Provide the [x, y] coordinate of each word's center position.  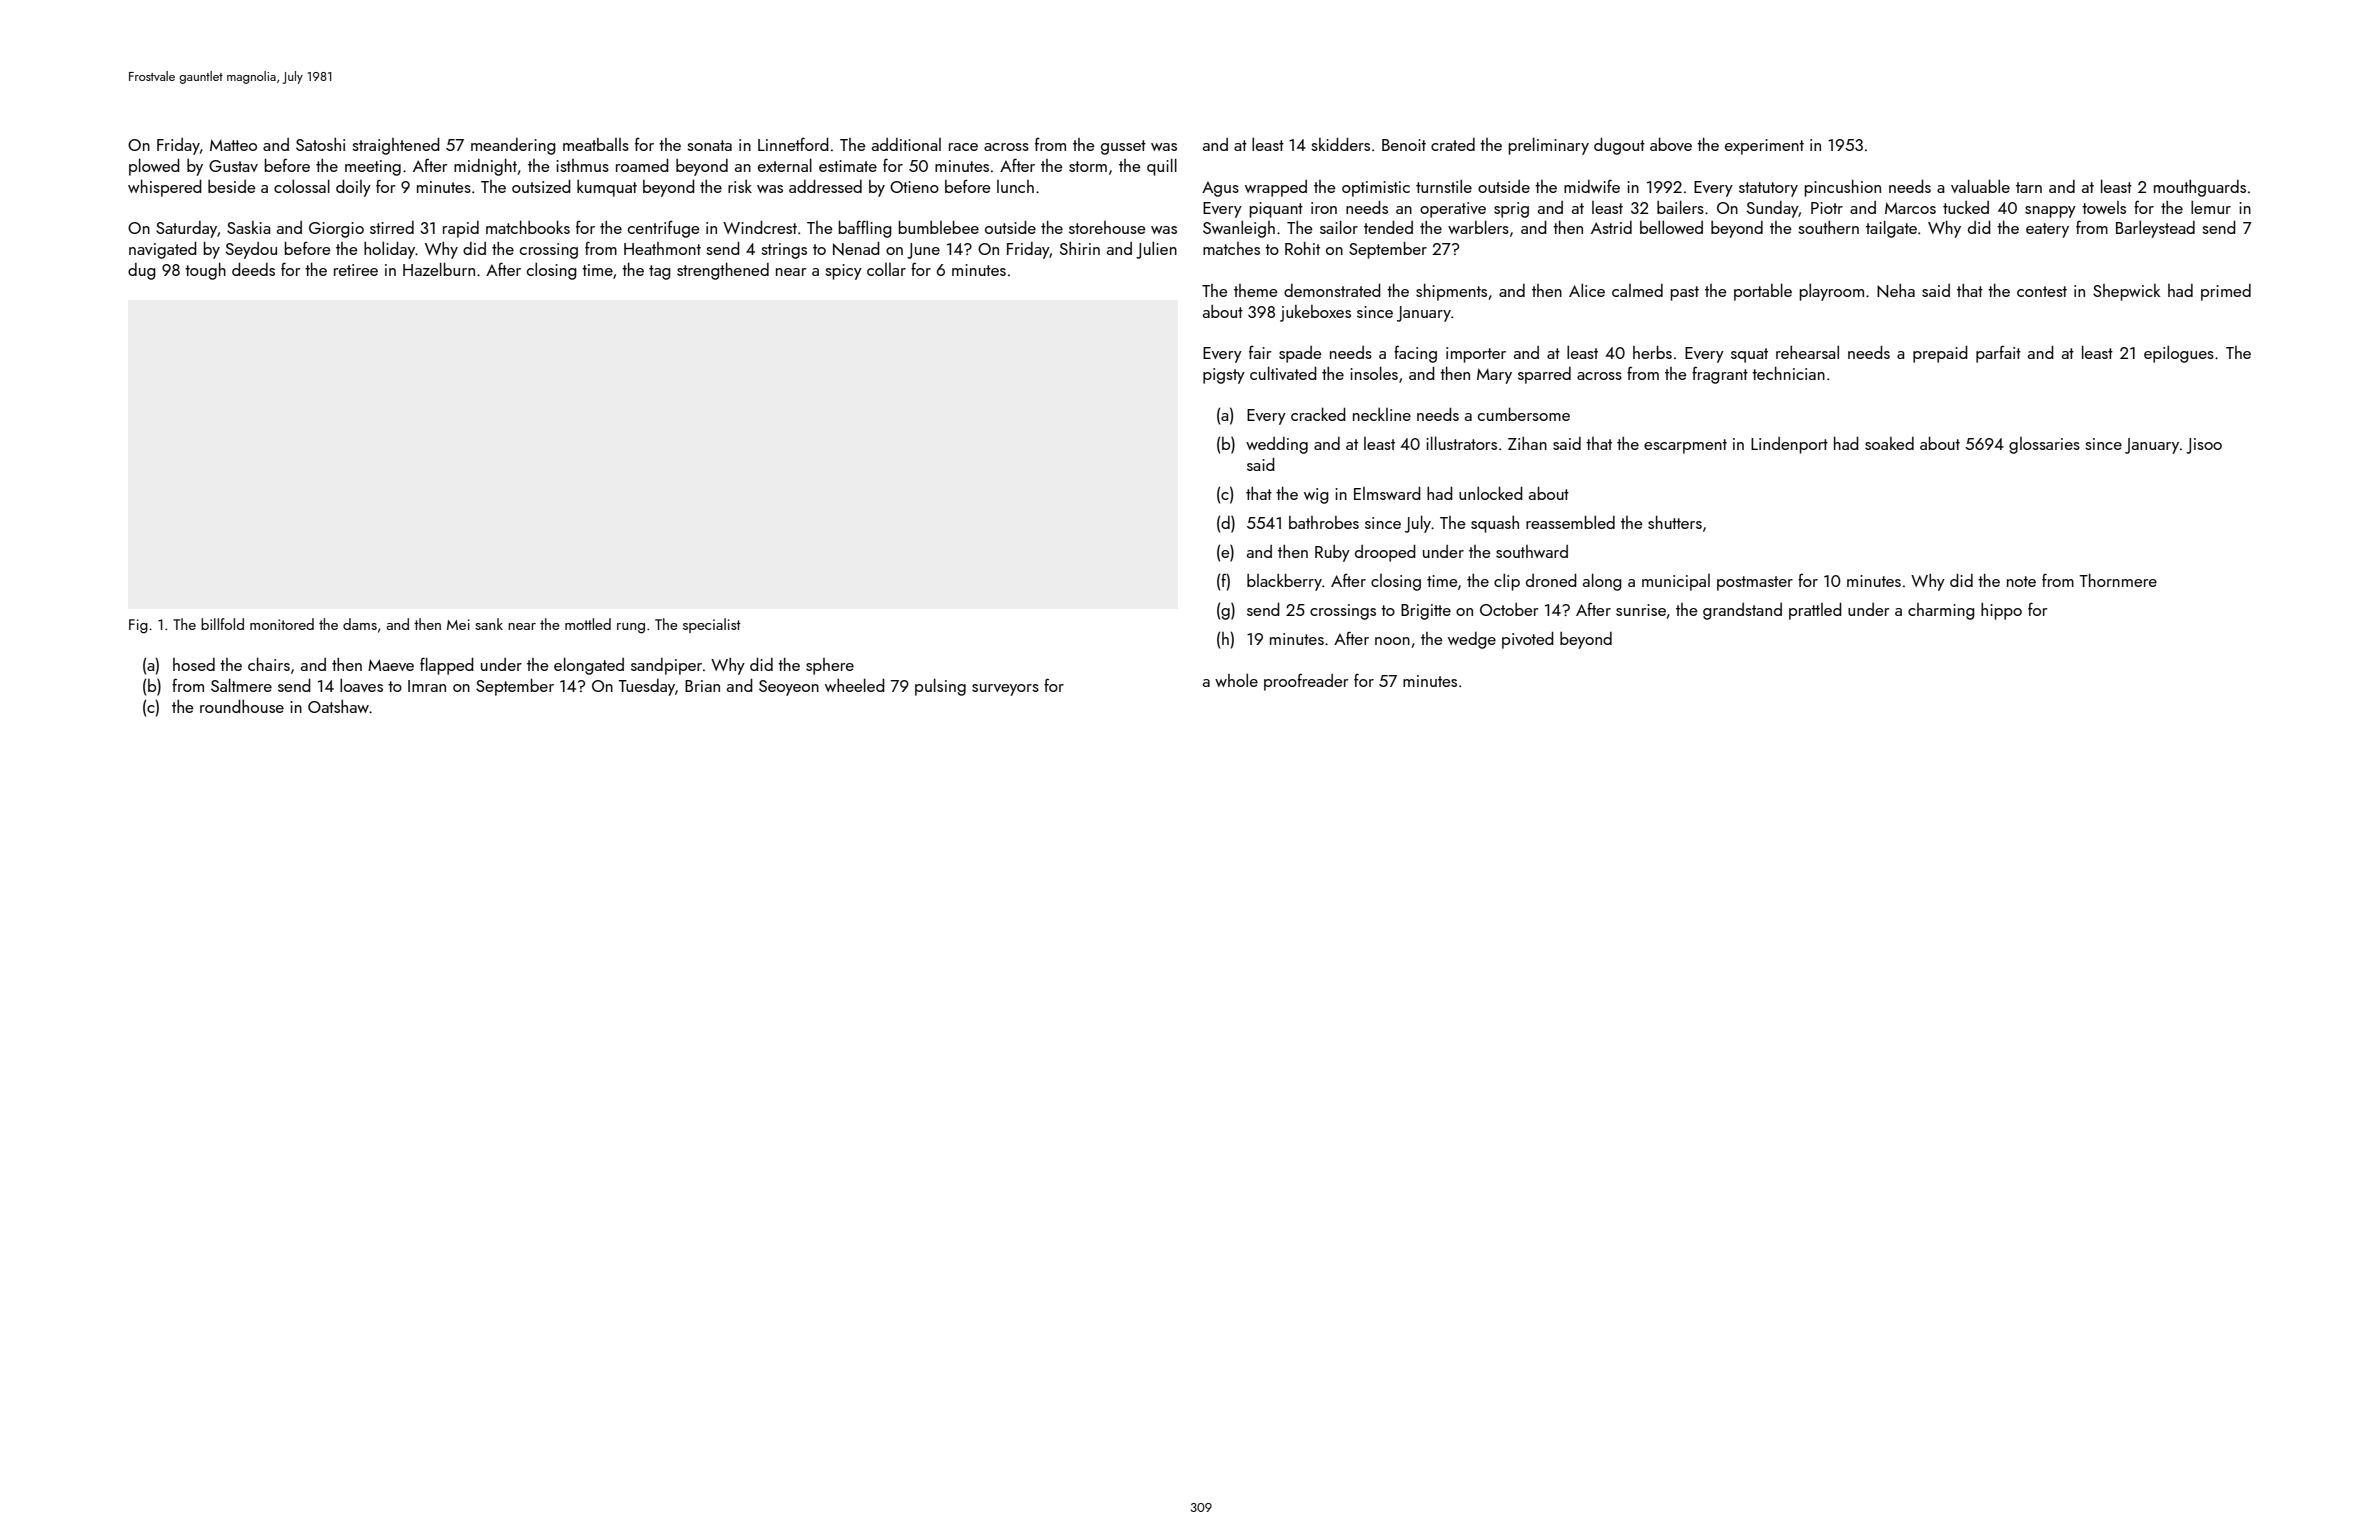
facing [1415, 354]
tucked [1966, 207]
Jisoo [2204, 446]
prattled [1815, 611]
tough [205, 271]
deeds [253, 269]
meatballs [596, 144]
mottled [588, 624]
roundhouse [242, 706]
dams [360, 624]
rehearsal [1807, 352]
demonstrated [1332, 290]
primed [2226, 292]
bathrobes [1324, 522]
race [963, 147]
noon [1392, 641]
